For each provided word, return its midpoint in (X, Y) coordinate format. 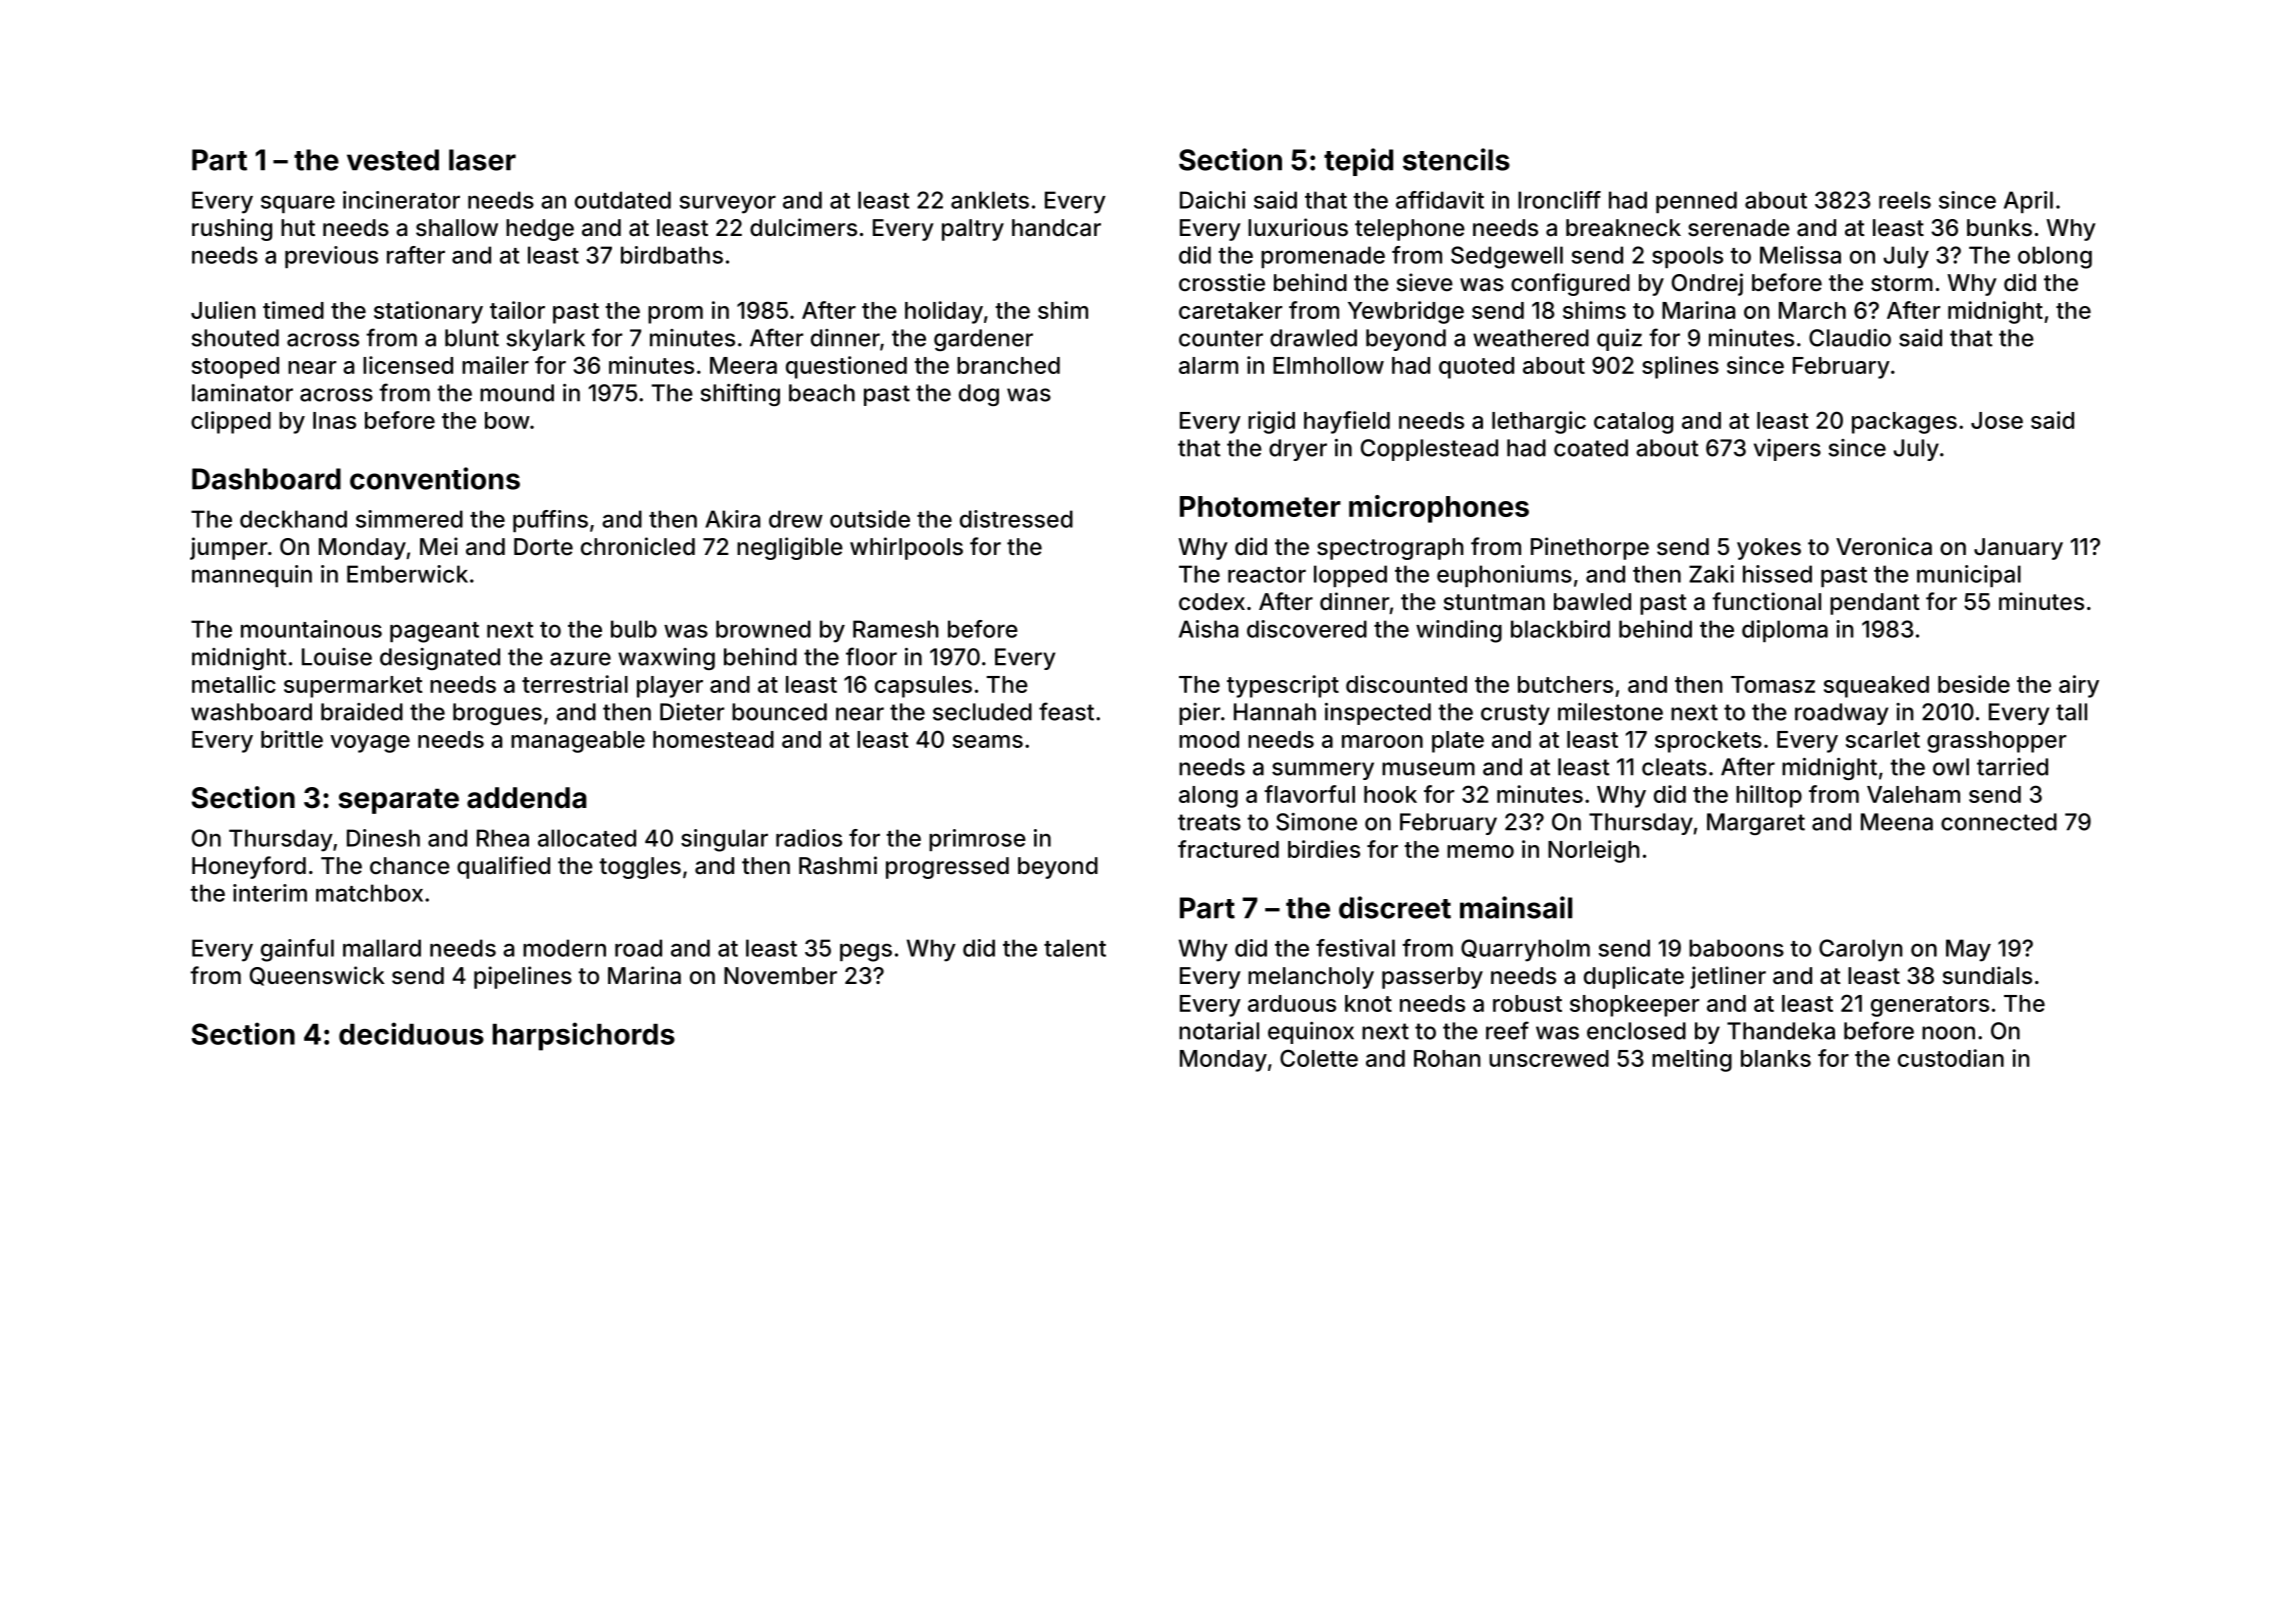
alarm (1208, 365)
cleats (1674, 767)
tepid (1358, 162)
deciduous (411, 1033)
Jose (1997, 420)
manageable (578, 742)
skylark (545, 340)
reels (1905, 200)
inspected (1378, 714)
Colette (1319, 1058)
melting (1692, 1060)
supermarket (353, 687)
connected (1999, 822)
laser (482, 160)
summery (1323, 771)
